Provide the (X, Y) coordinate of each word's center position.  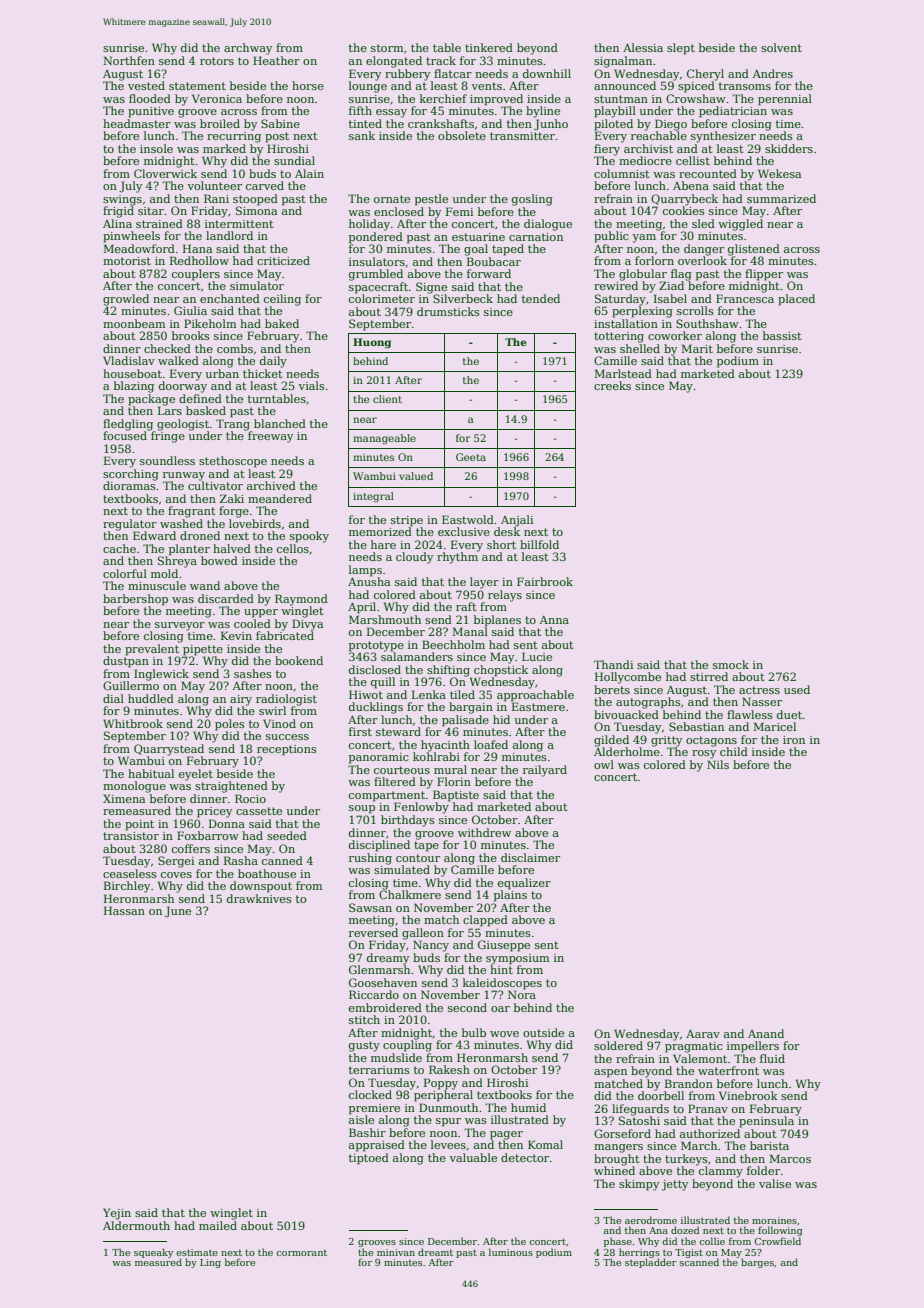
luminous (511, 1252)
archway (248, 49)
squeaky (153, 1253)
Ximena (124, 798)
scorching (131, 475)
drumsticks (448, 311)
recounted (708, 173)
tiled (462, 694)
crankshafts (441, 123)
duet (789, 714)
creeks (612, 385)
